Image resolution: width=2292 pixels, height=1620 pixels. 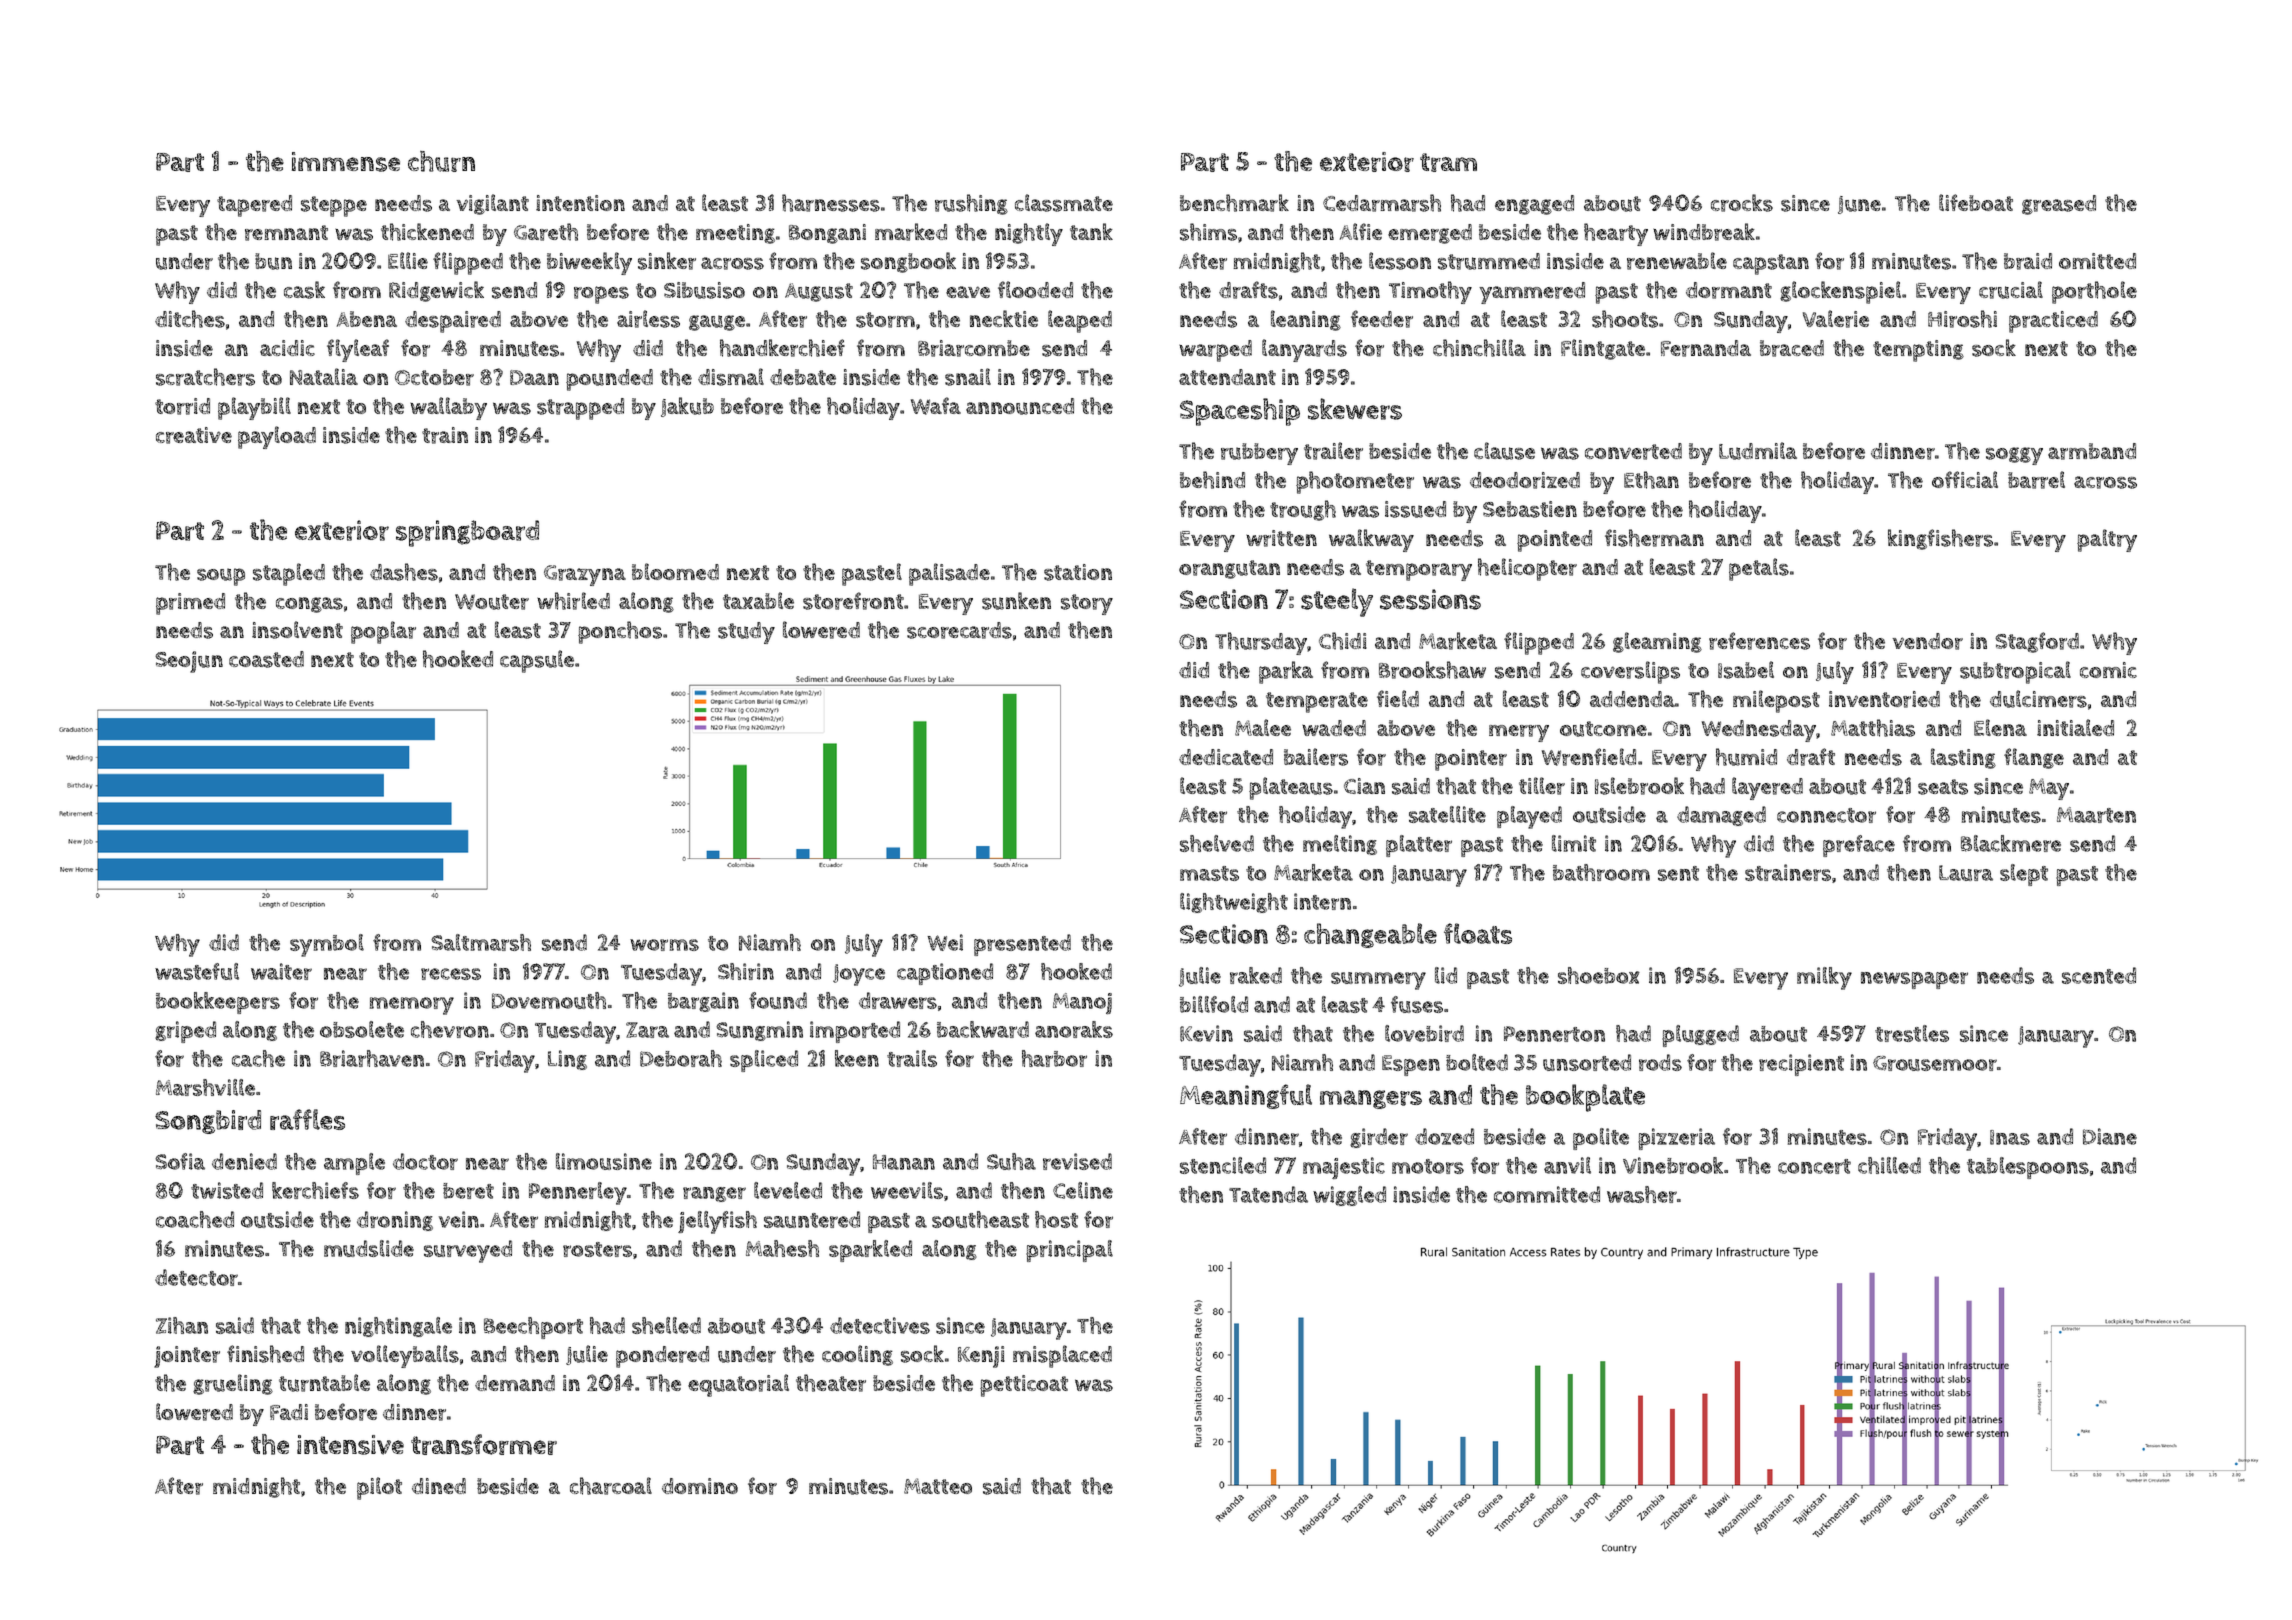 What do you see at coordinates (1630, 672) in the page?
I see `coverslips` at bounding box center [1630, 672].
